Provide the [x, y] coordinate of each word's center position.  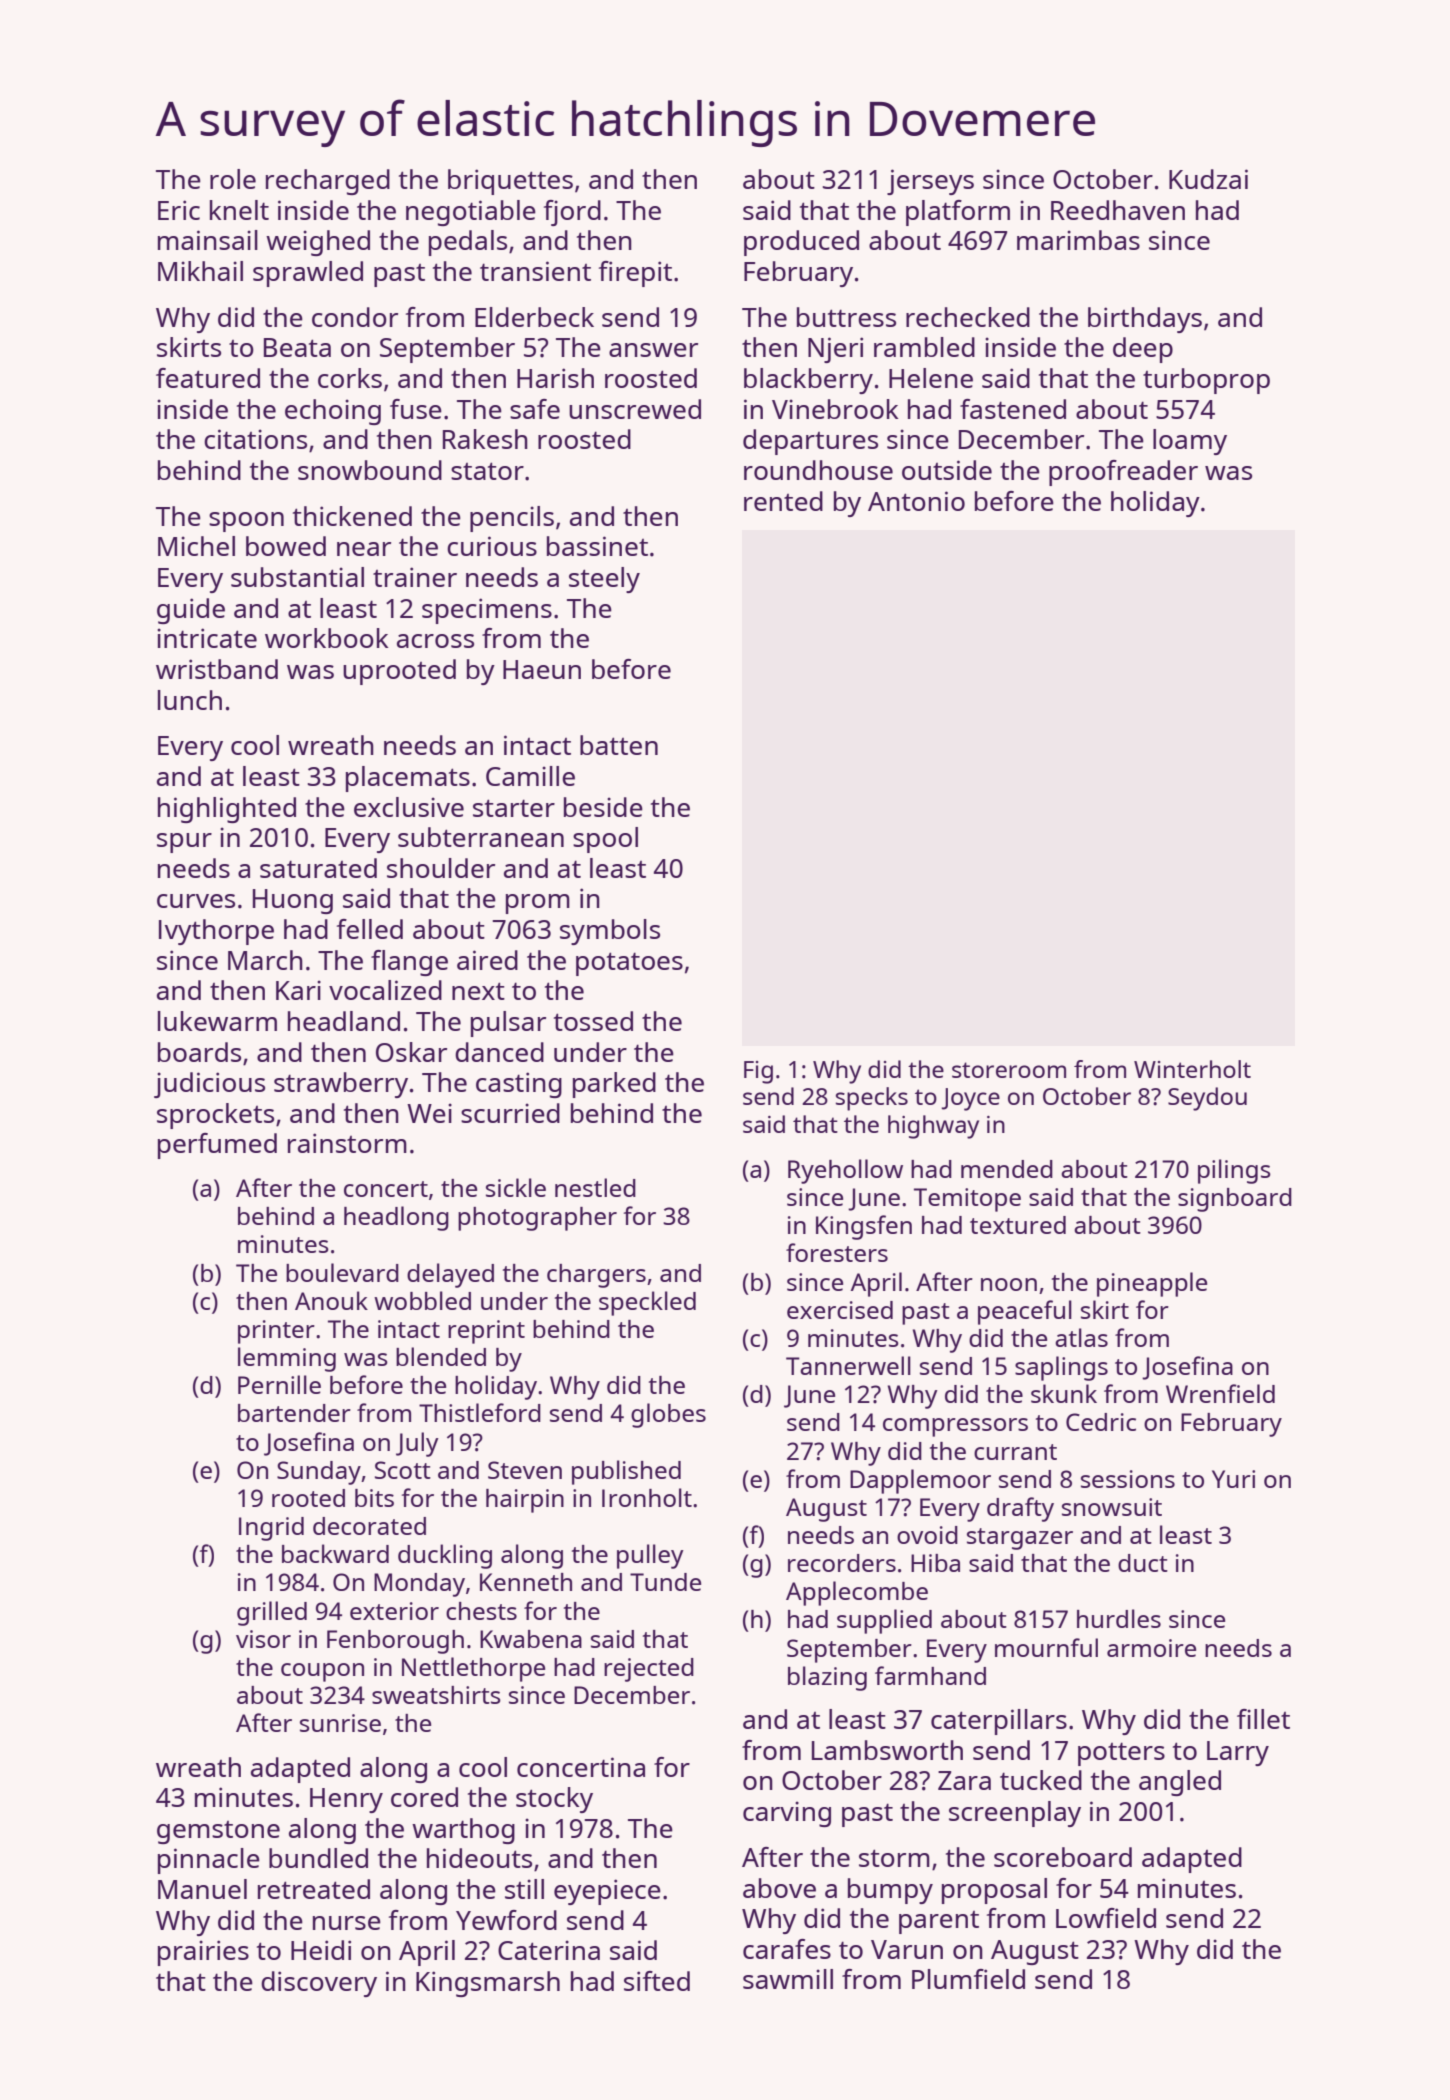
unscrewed [635, 409]
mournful [1046, 1647]
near [364, 549]
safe [535, 409]
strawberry [341, 1085]
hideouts [479, 1858]
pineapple [1152, 1284]
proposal [994, 1891]
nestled [595, 1187]
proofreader [1123, 473]
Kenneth [526, 1582]
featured [208, 378]
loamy [1190, 442]
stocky [554, 1800]
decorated [369, 1526]
